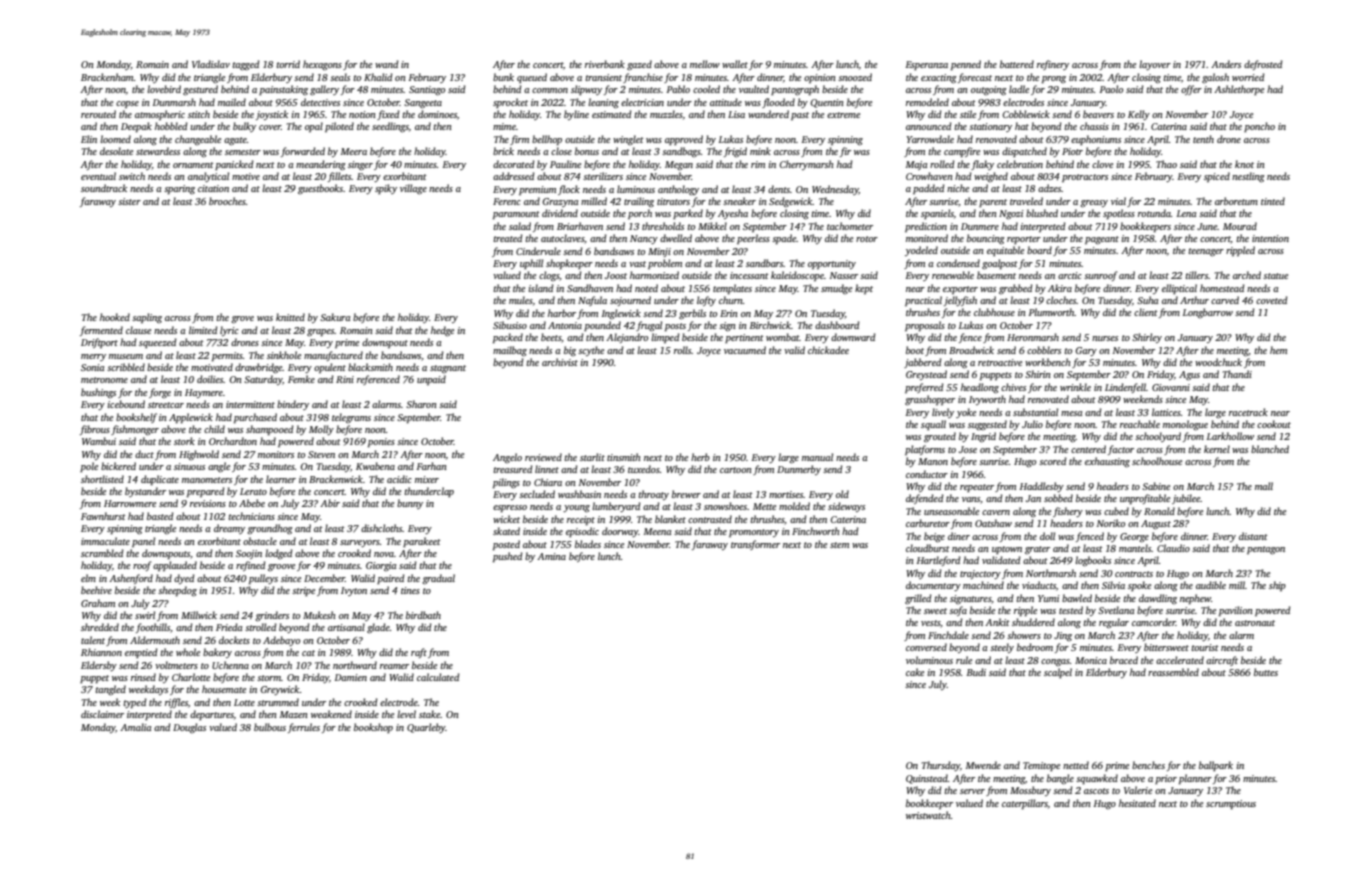  What do you see at coordinates (135, 727) in the screenshot?
I see `Amalia` at bounding box center [135, 727].
